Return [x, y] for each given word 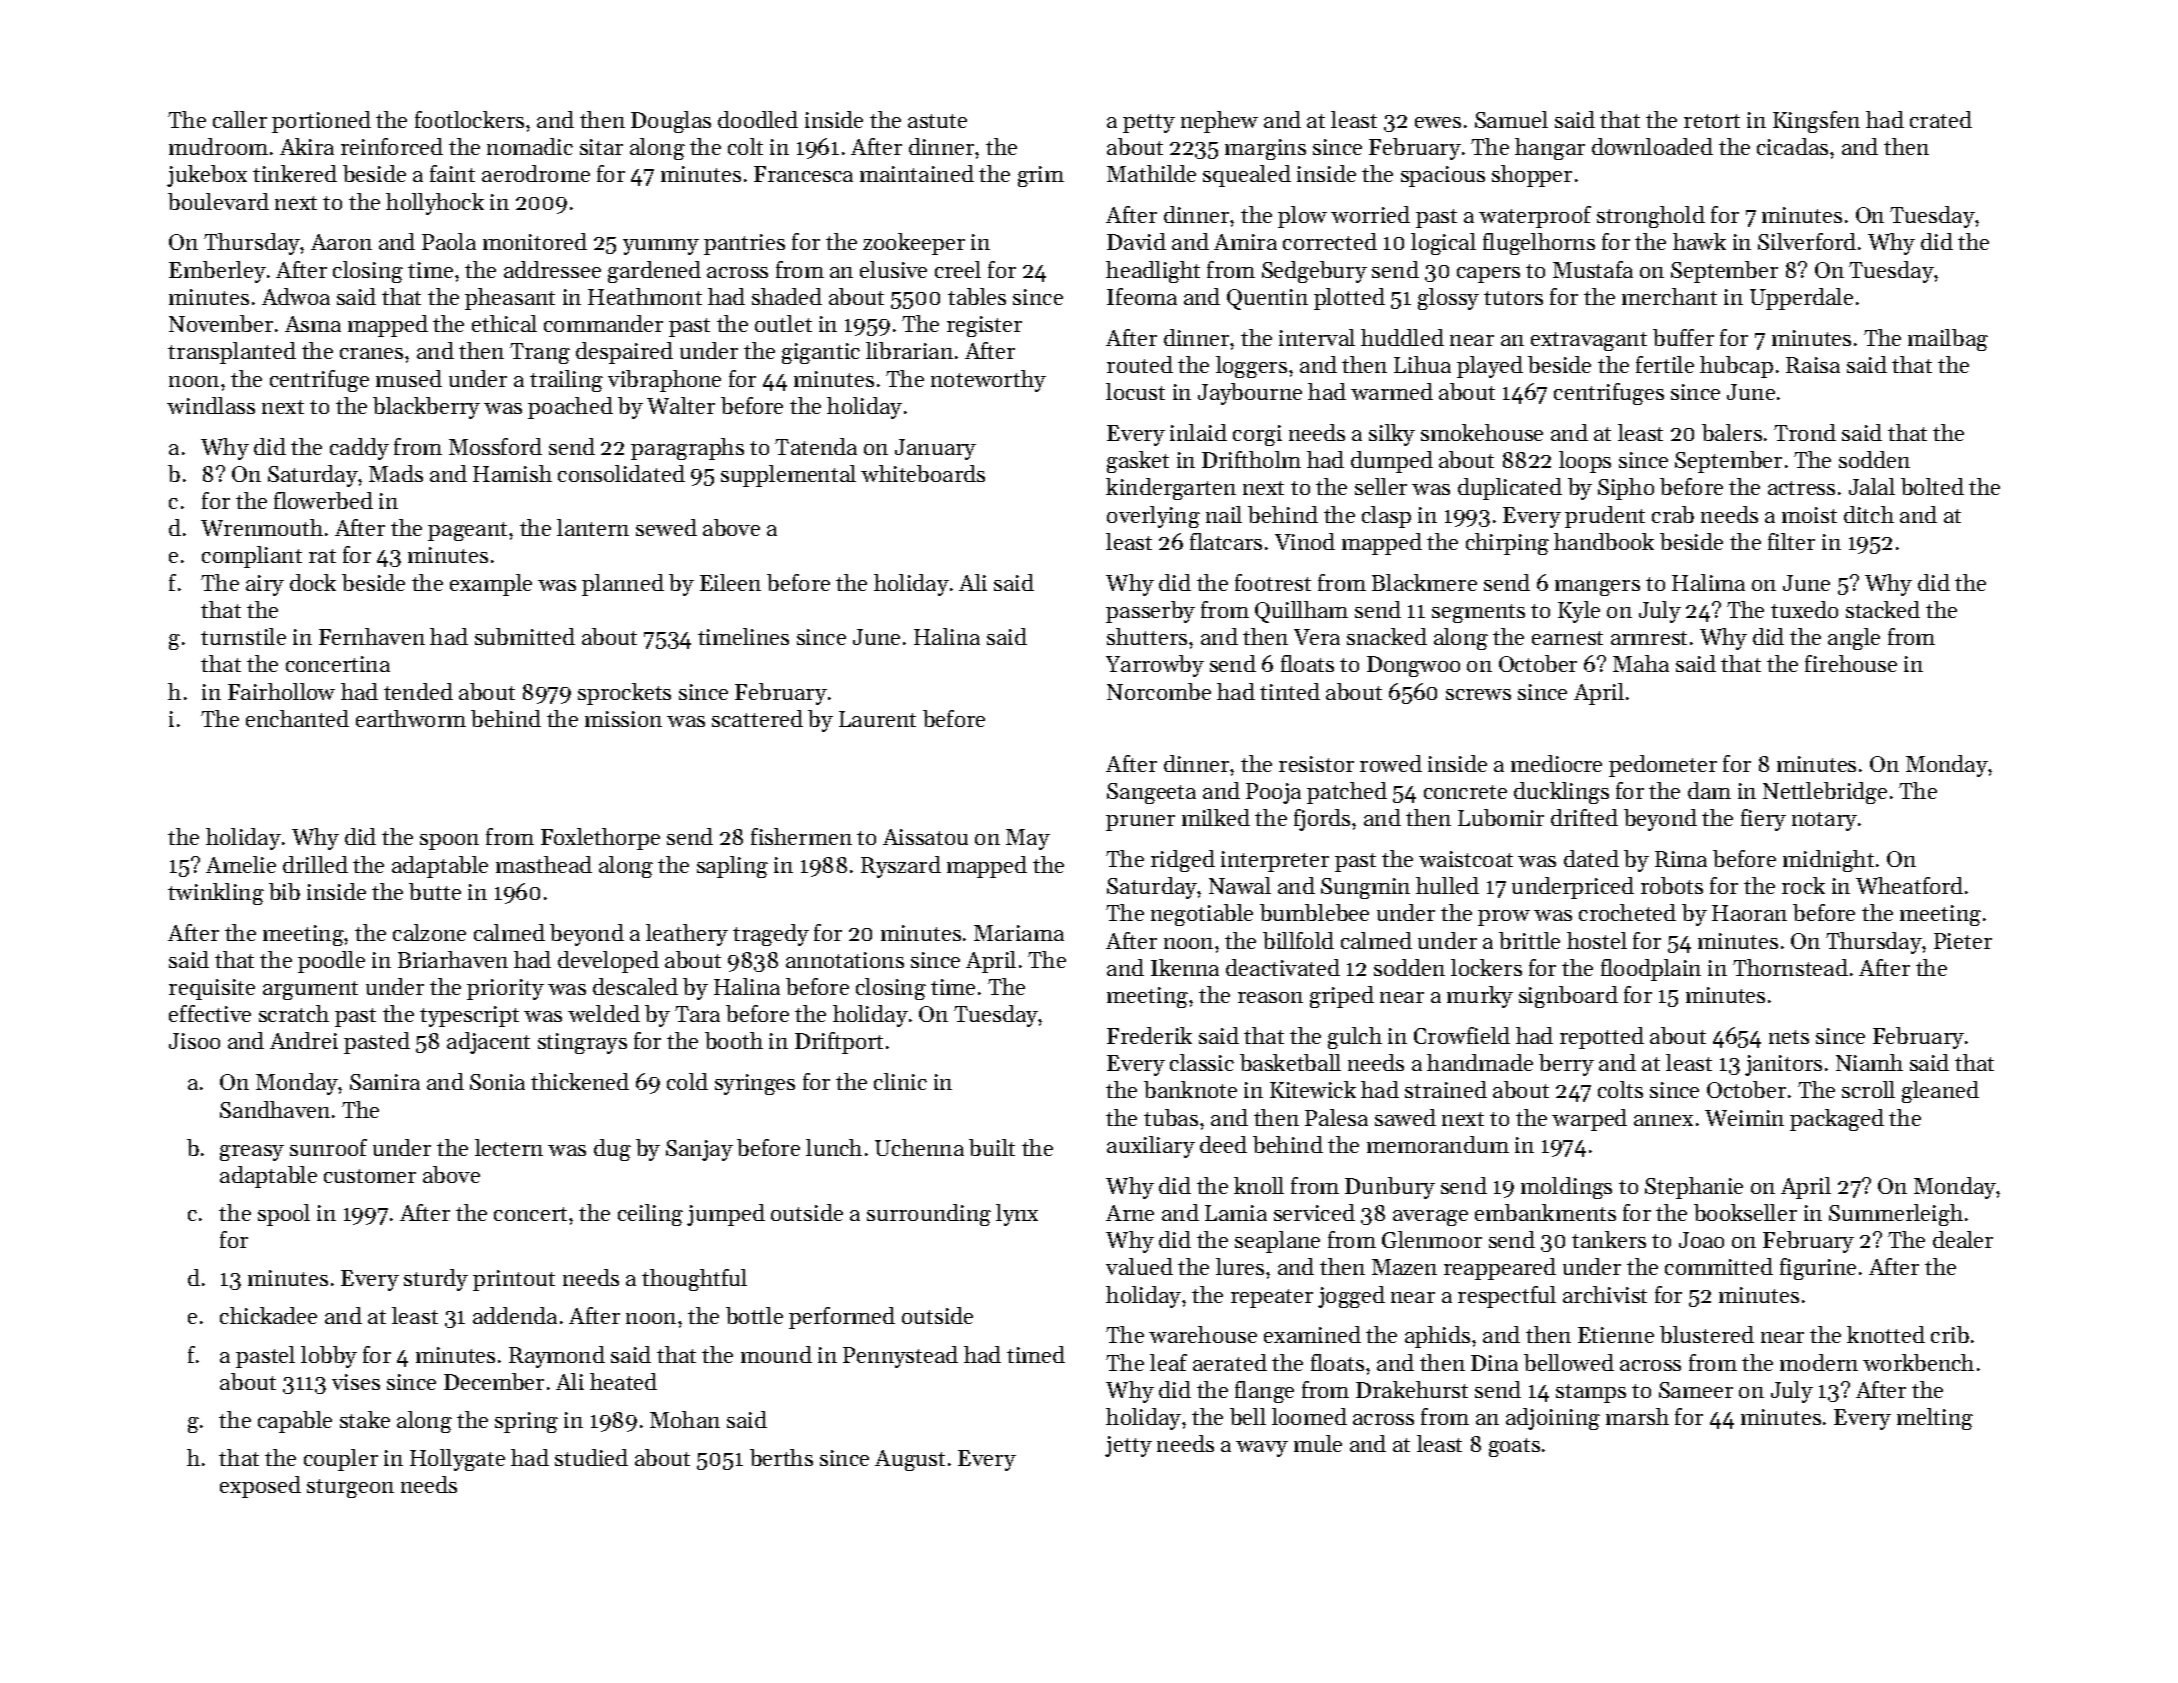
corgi [1257, 435]
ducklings [1561, 793]
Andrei [304, 1040]
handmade [1480, 1062]
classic [1202, 1062]
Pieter [1963, 941]
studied [591, 1457]
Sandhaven [275, 1109]
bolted [1932, 486]
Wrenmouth [262, 527]
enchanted [297, 718]
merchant [1669, 296]
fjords [1322, 820]
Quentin [1267, 299]
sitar [601, 147]
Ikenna [1185, 967]
